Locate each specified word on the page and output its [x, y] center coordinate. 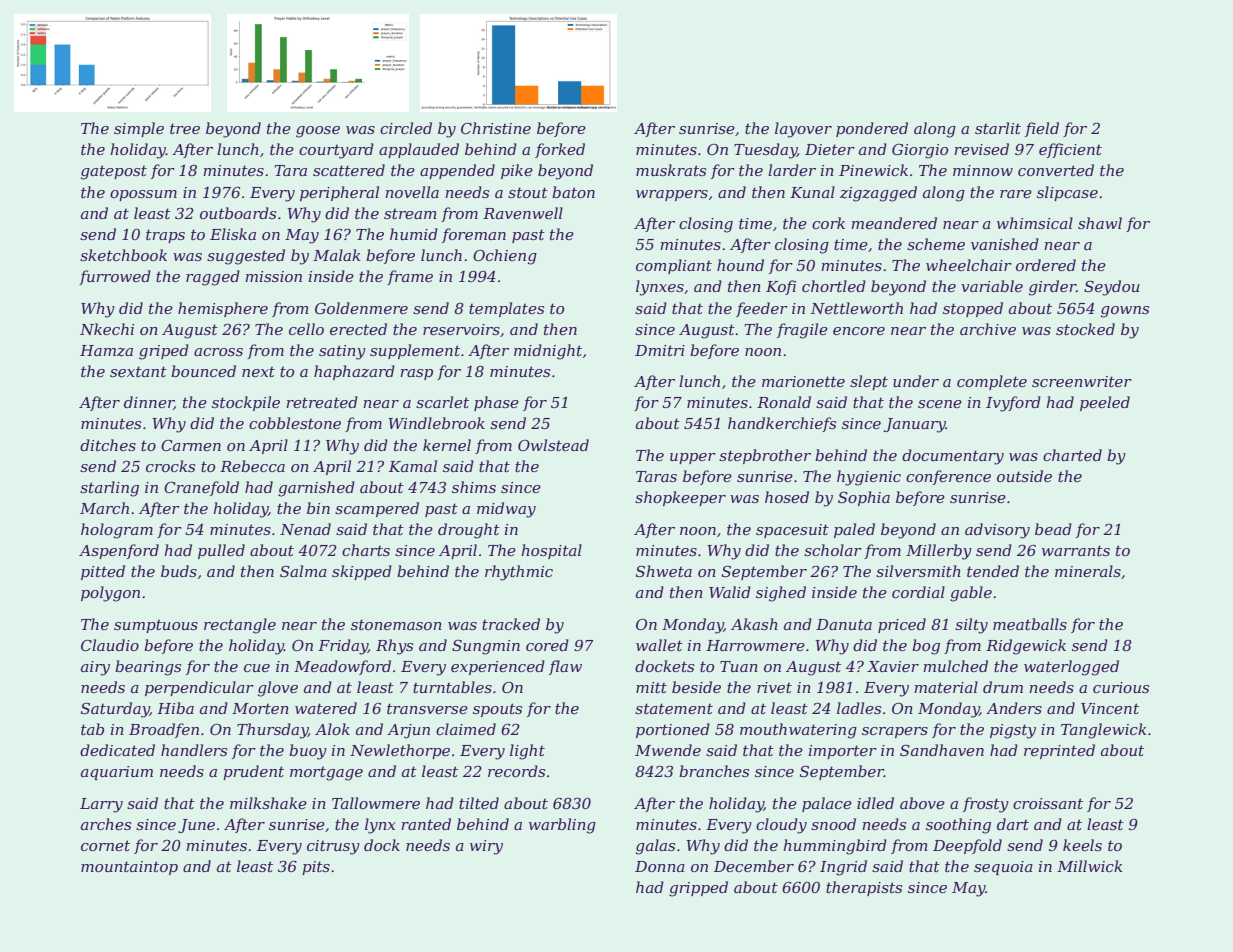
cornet [105, 845]
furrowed [115, 277]
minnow [983, 170]
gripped [698, 889]
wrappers [672, 195]
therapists [864, 888]
